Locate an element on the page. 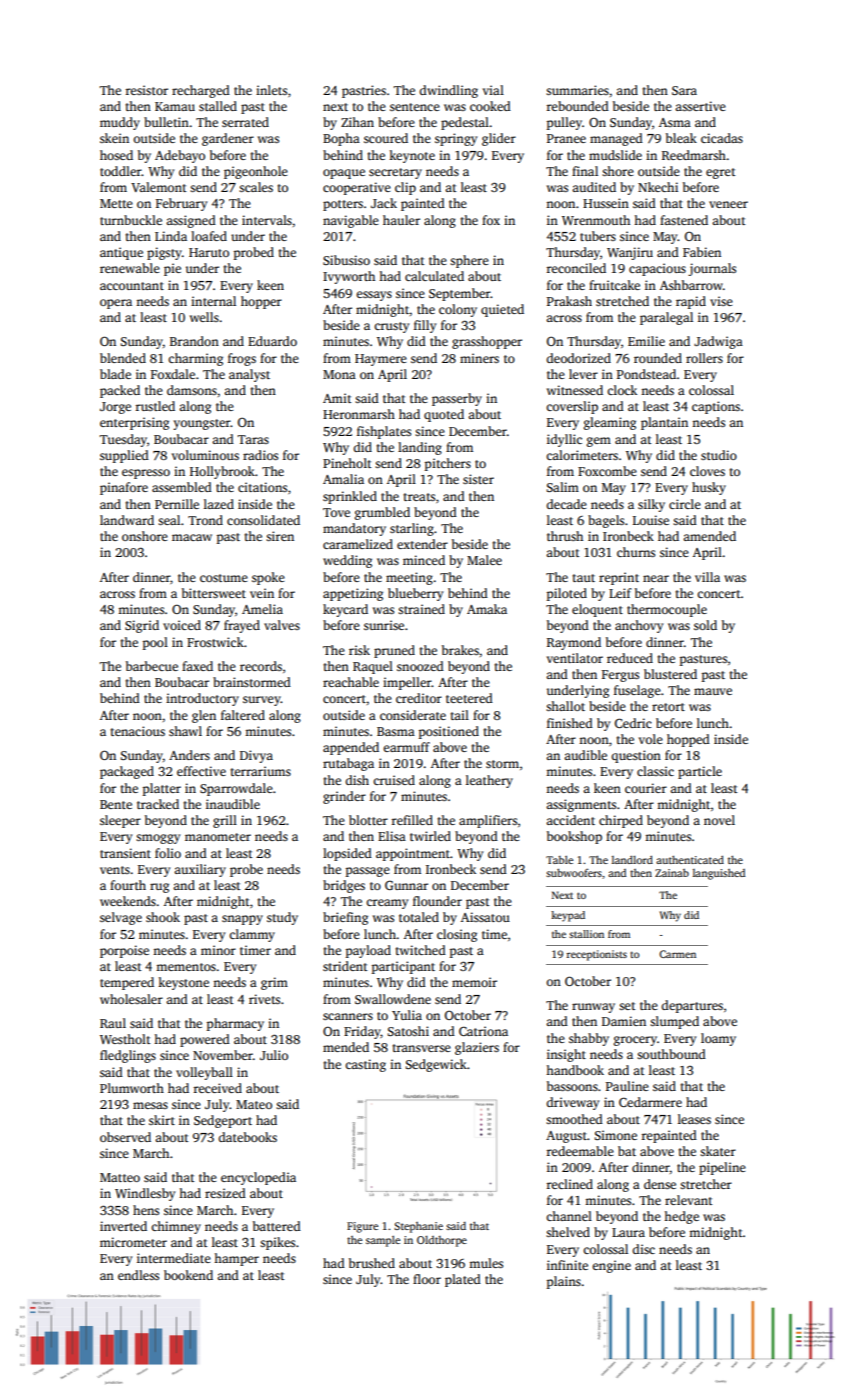 The width and height of the image is (849, 1400). assertive is located at coordinates (700, 106).
